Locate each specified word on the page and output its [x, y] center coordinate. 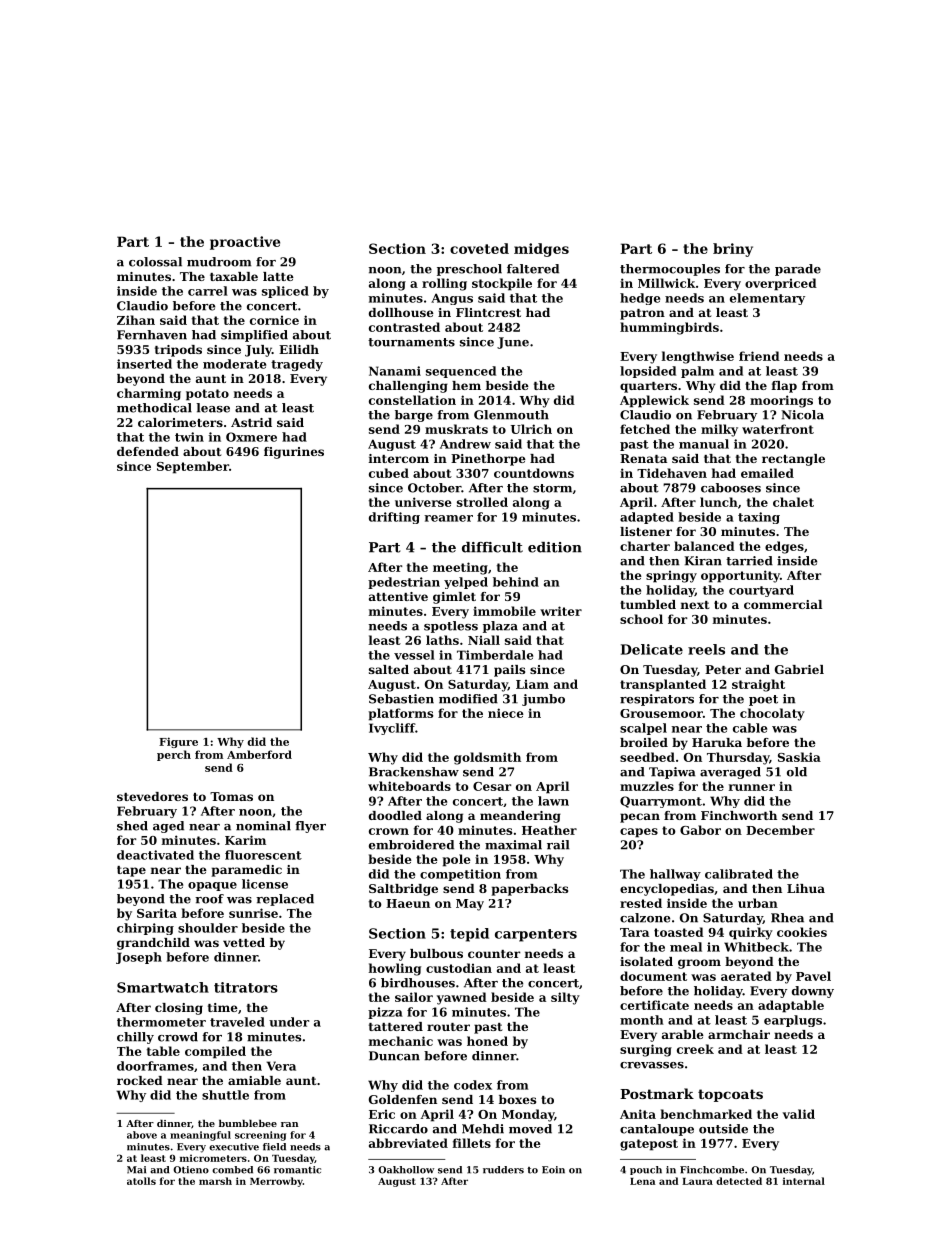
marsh [215, 1181]
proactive [245, 243]
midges [541, 250]
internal [804, 1181]
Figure [178, 742]
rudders [503, 1170]
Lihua [806, 888]
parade [798, 270]
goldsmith [487, 758]
